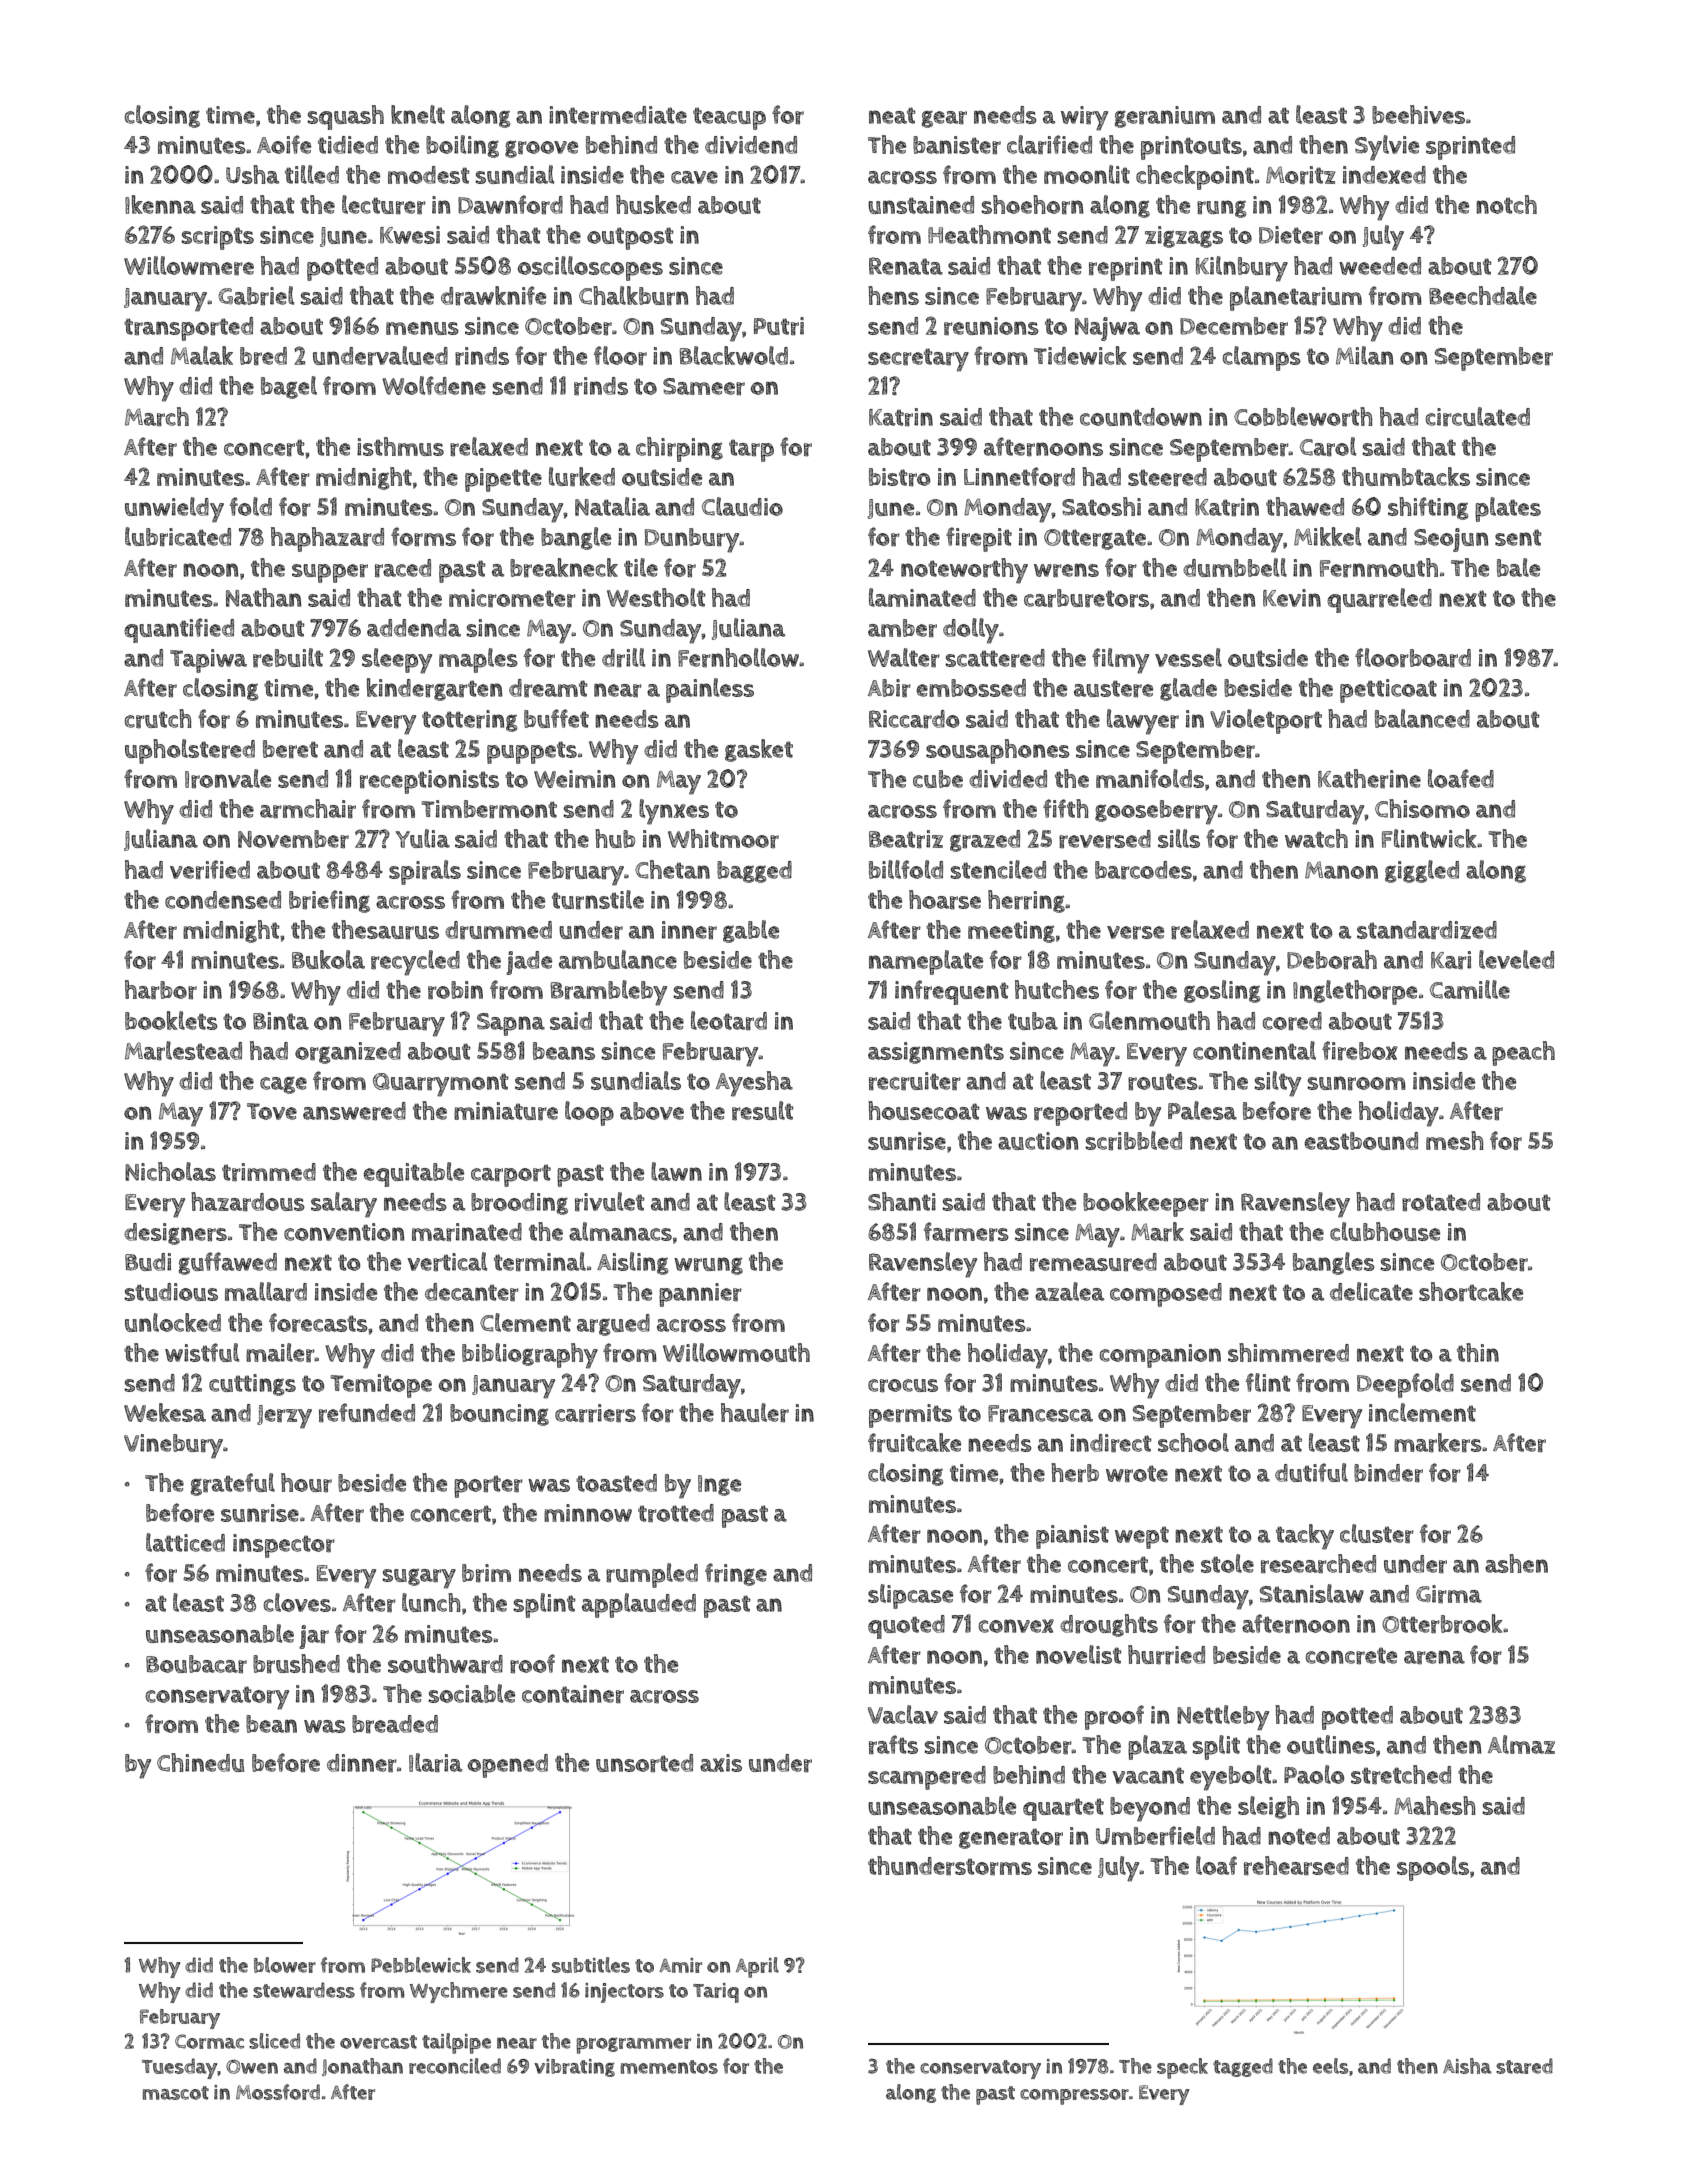 This page has height=2178, width=1683. Describe the element at coordinates (1377, 1533) in the page. I see `cluster` at that location.
